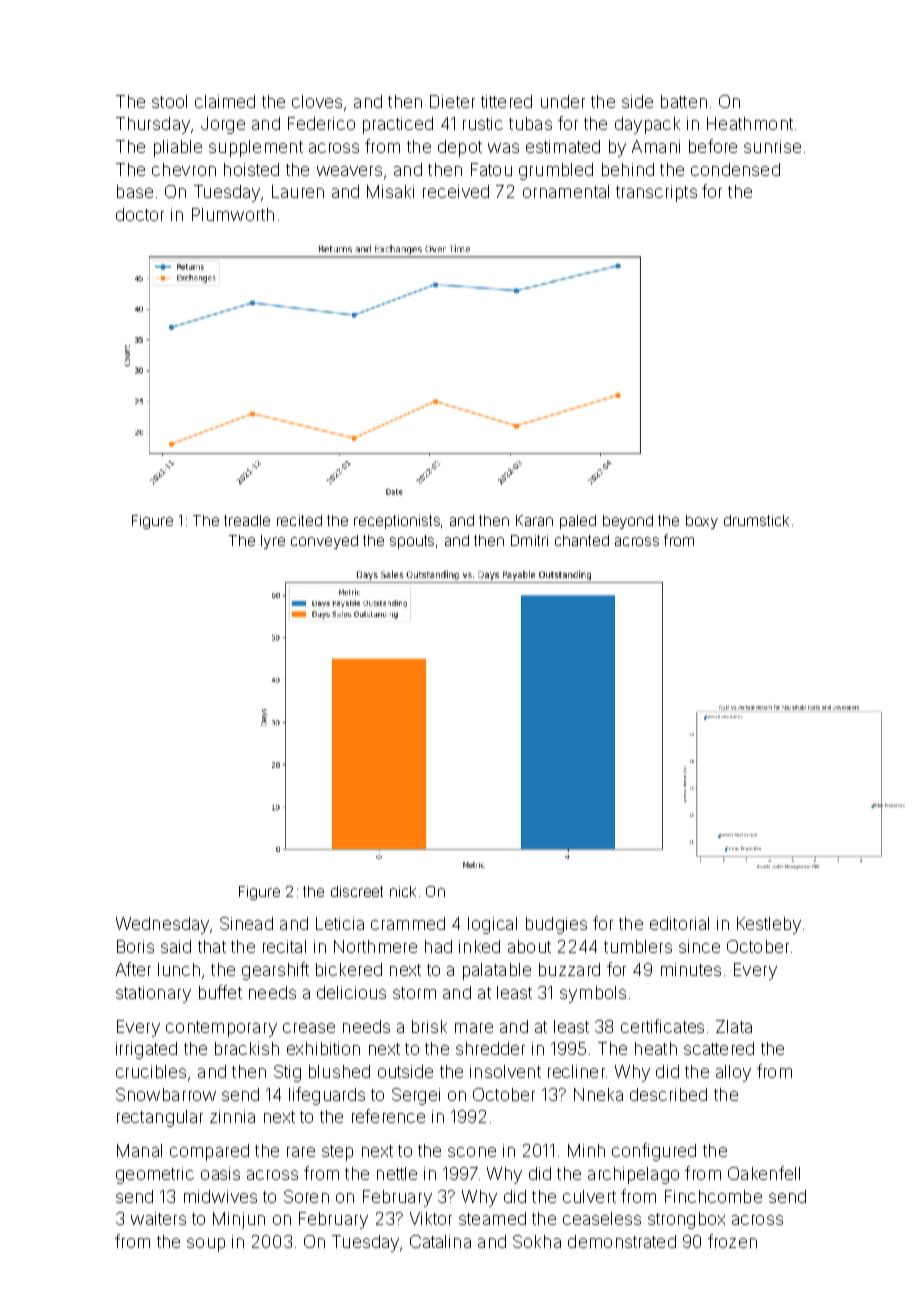 The image size is (924, 1308). Describe the element at coordinates (273, 542) in the page. I see `lyre` at that location.
